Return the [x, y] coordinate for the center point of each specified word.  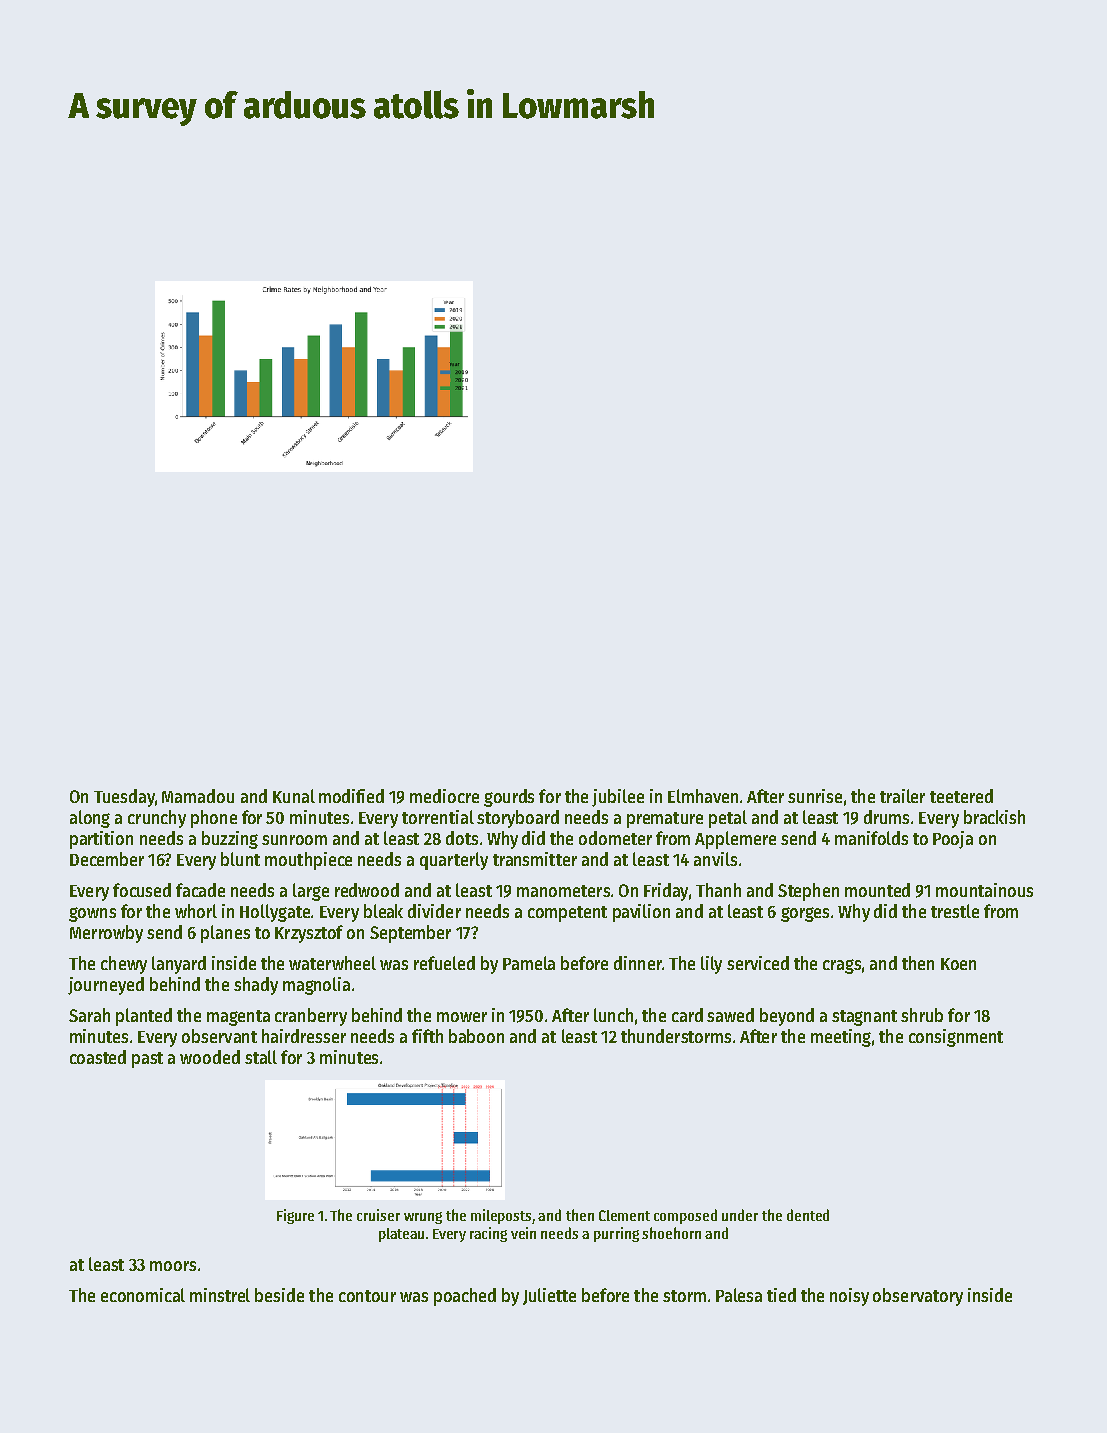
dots [462, 838]
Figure [295, 1216]
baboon [476, 1036]
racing [488, 1234]
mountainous [984, 890]
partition [101, 840]
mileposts [501, 1216]
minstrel [220, 1295]
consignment [956, 1038]
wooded [210, 1057]
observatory [918, 1297]
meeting [841, 1038]
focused [142, 890]
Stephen [808, 892]
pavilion [641, 913]
